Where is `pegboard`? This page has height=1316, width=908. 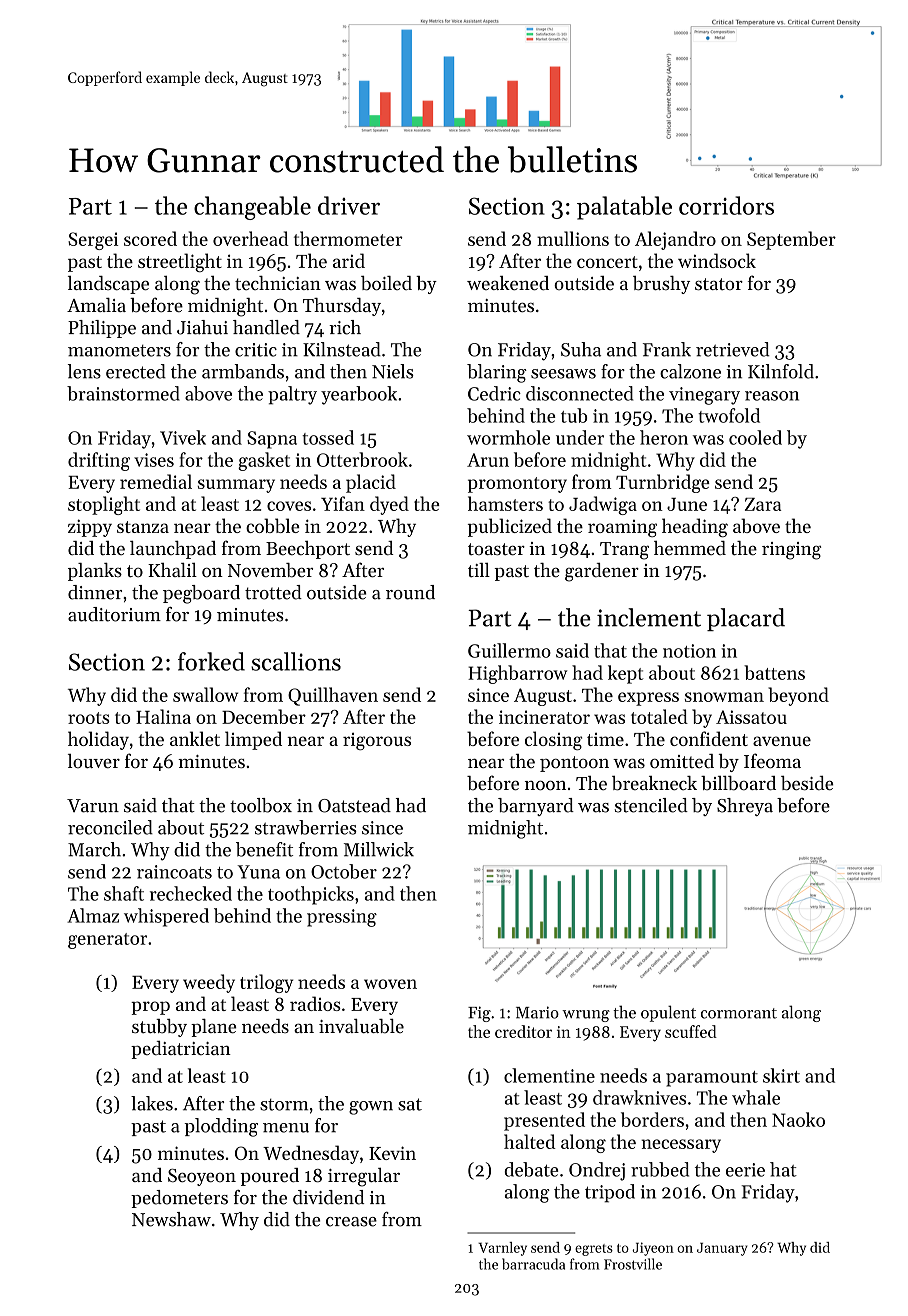
pegboard is located at coordinates (201, 594).
